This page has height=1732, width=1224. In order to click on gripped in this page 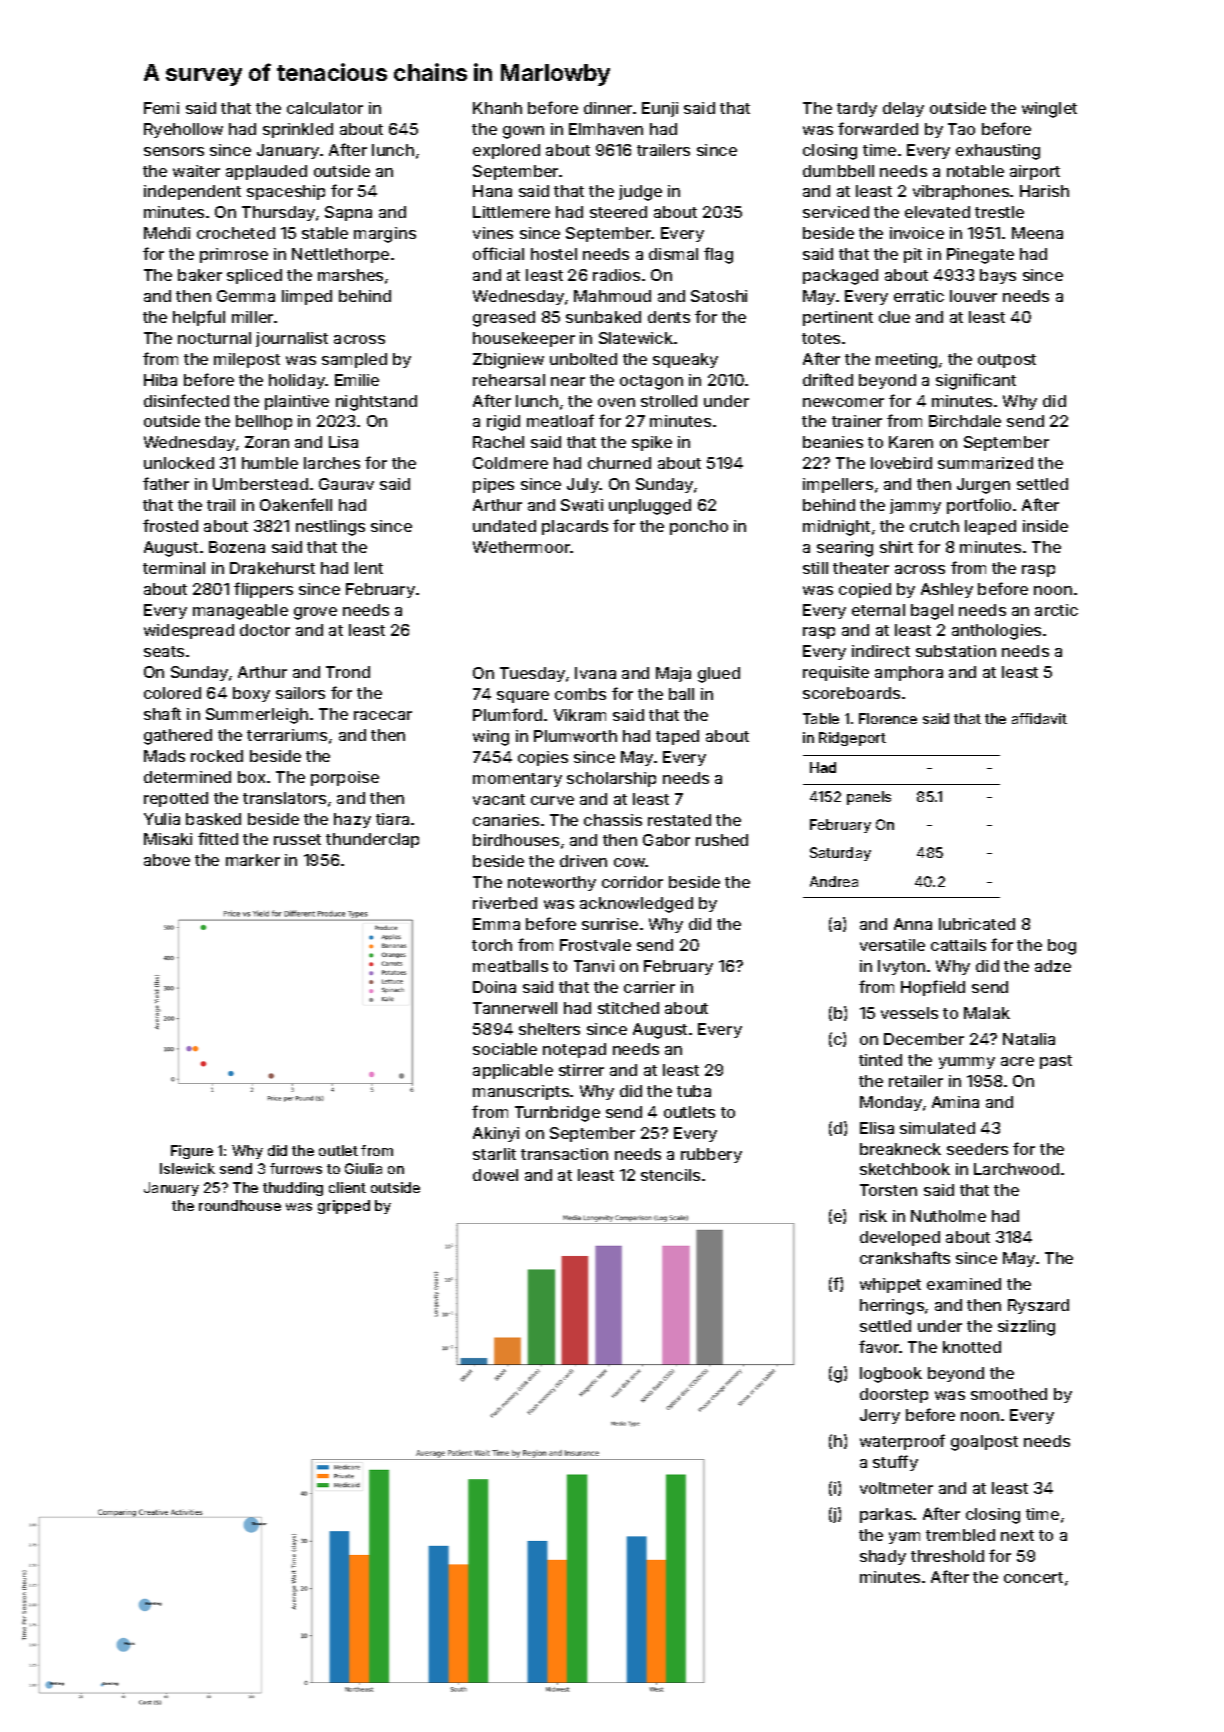, I will do `click(344, 1207)`.
